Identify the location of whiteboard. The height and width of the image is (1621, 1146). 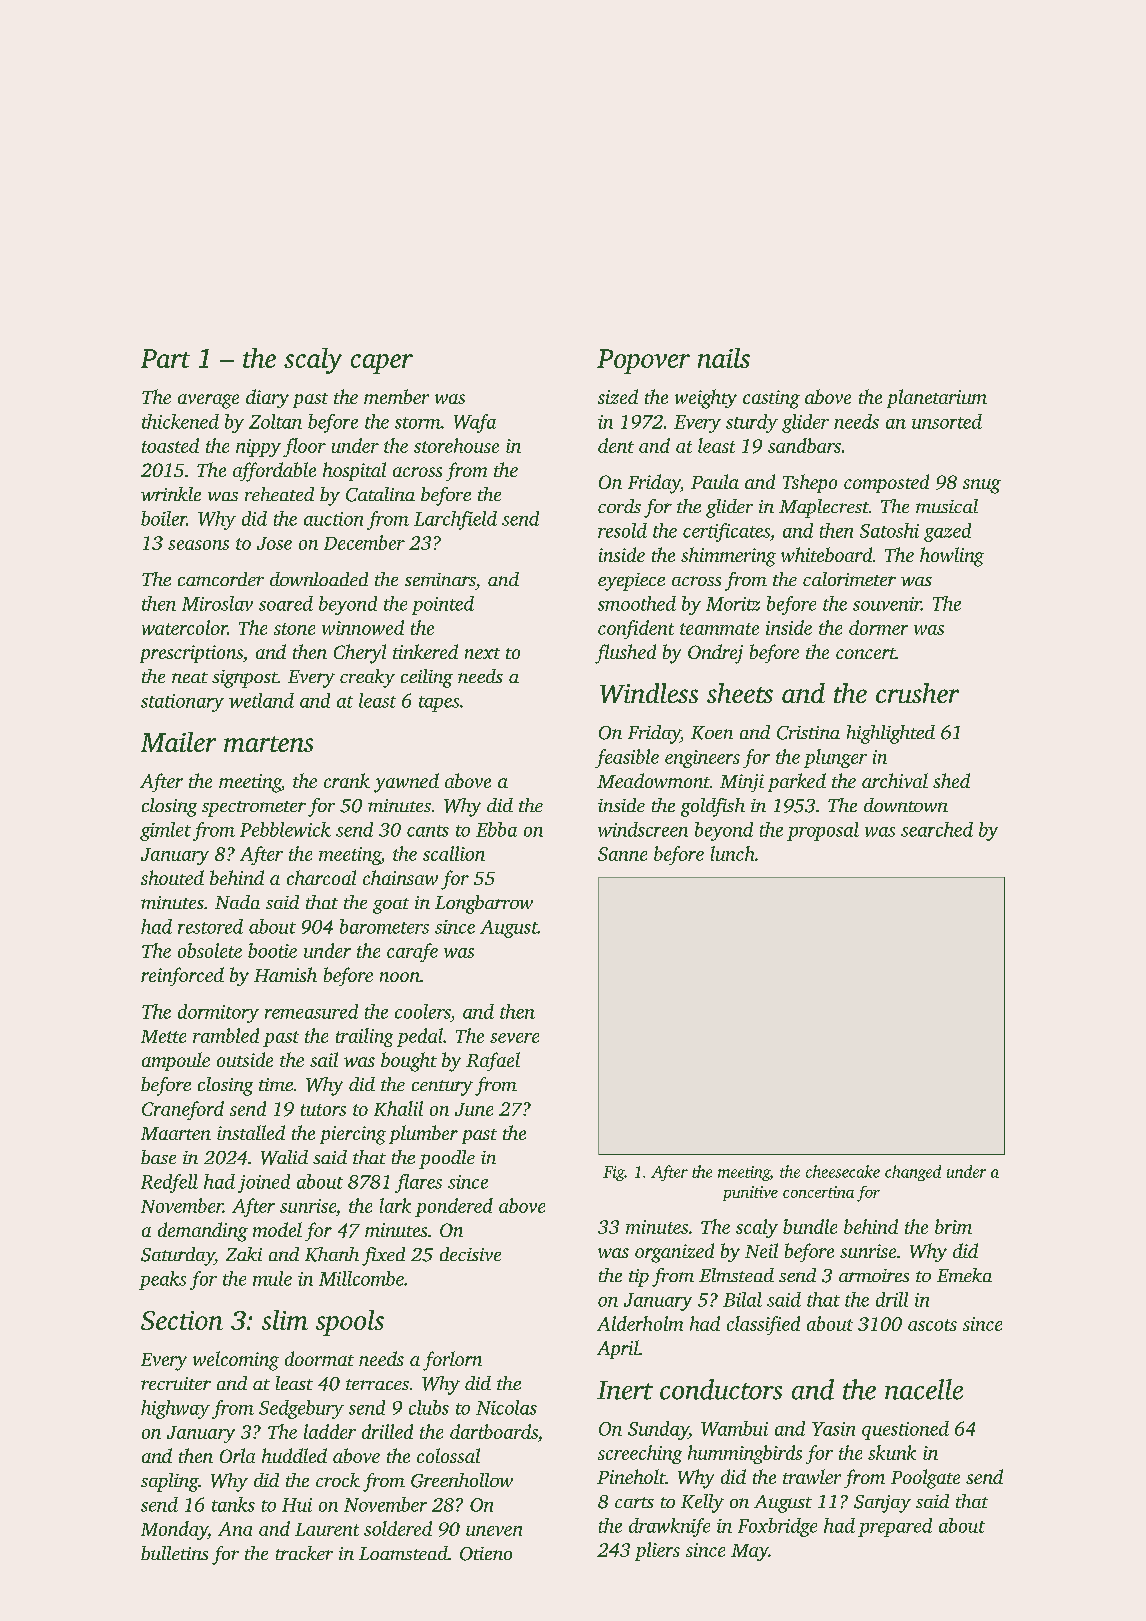
(826, 554).
